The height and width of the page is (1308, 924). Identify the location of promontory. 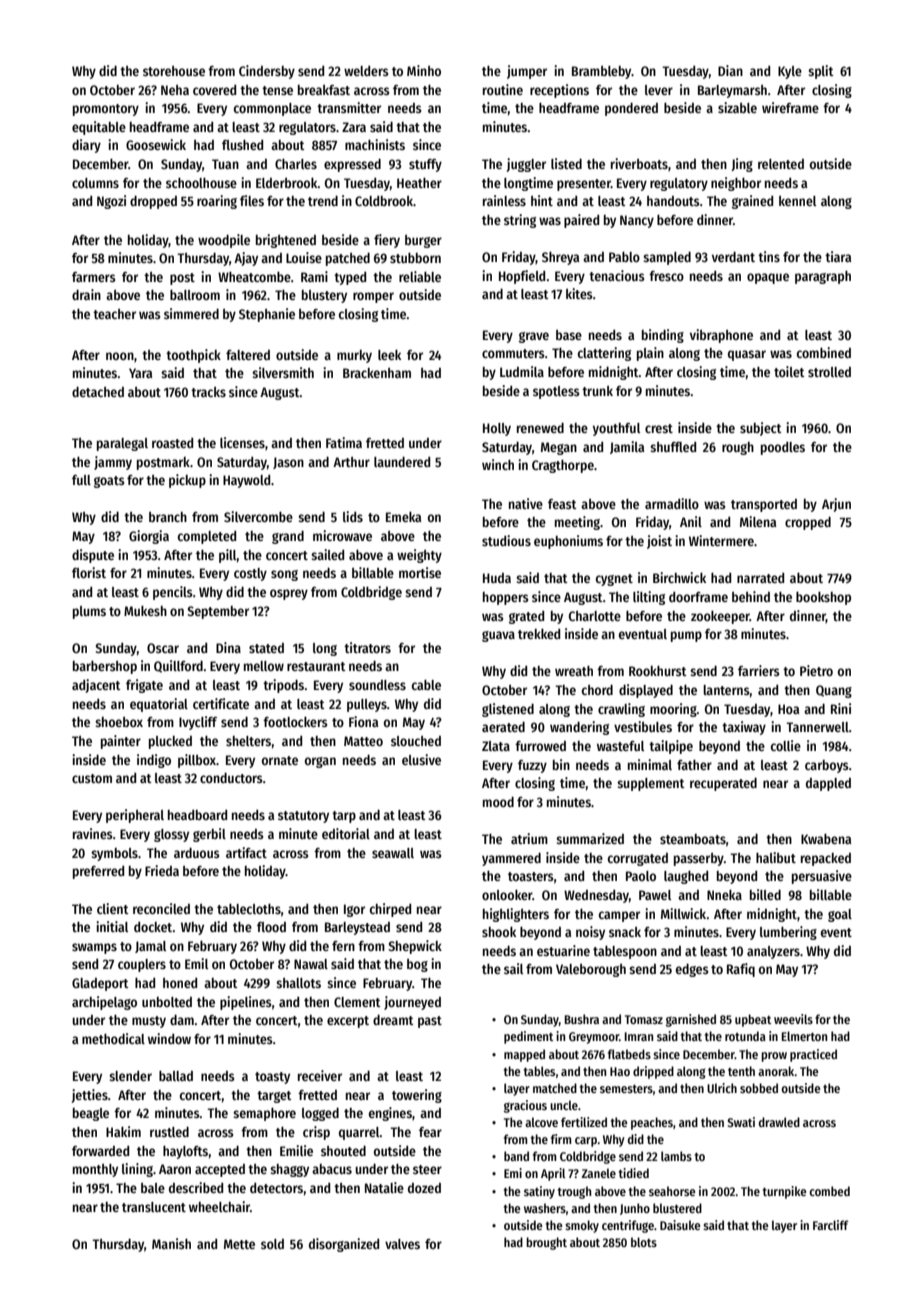
(106, 110).
